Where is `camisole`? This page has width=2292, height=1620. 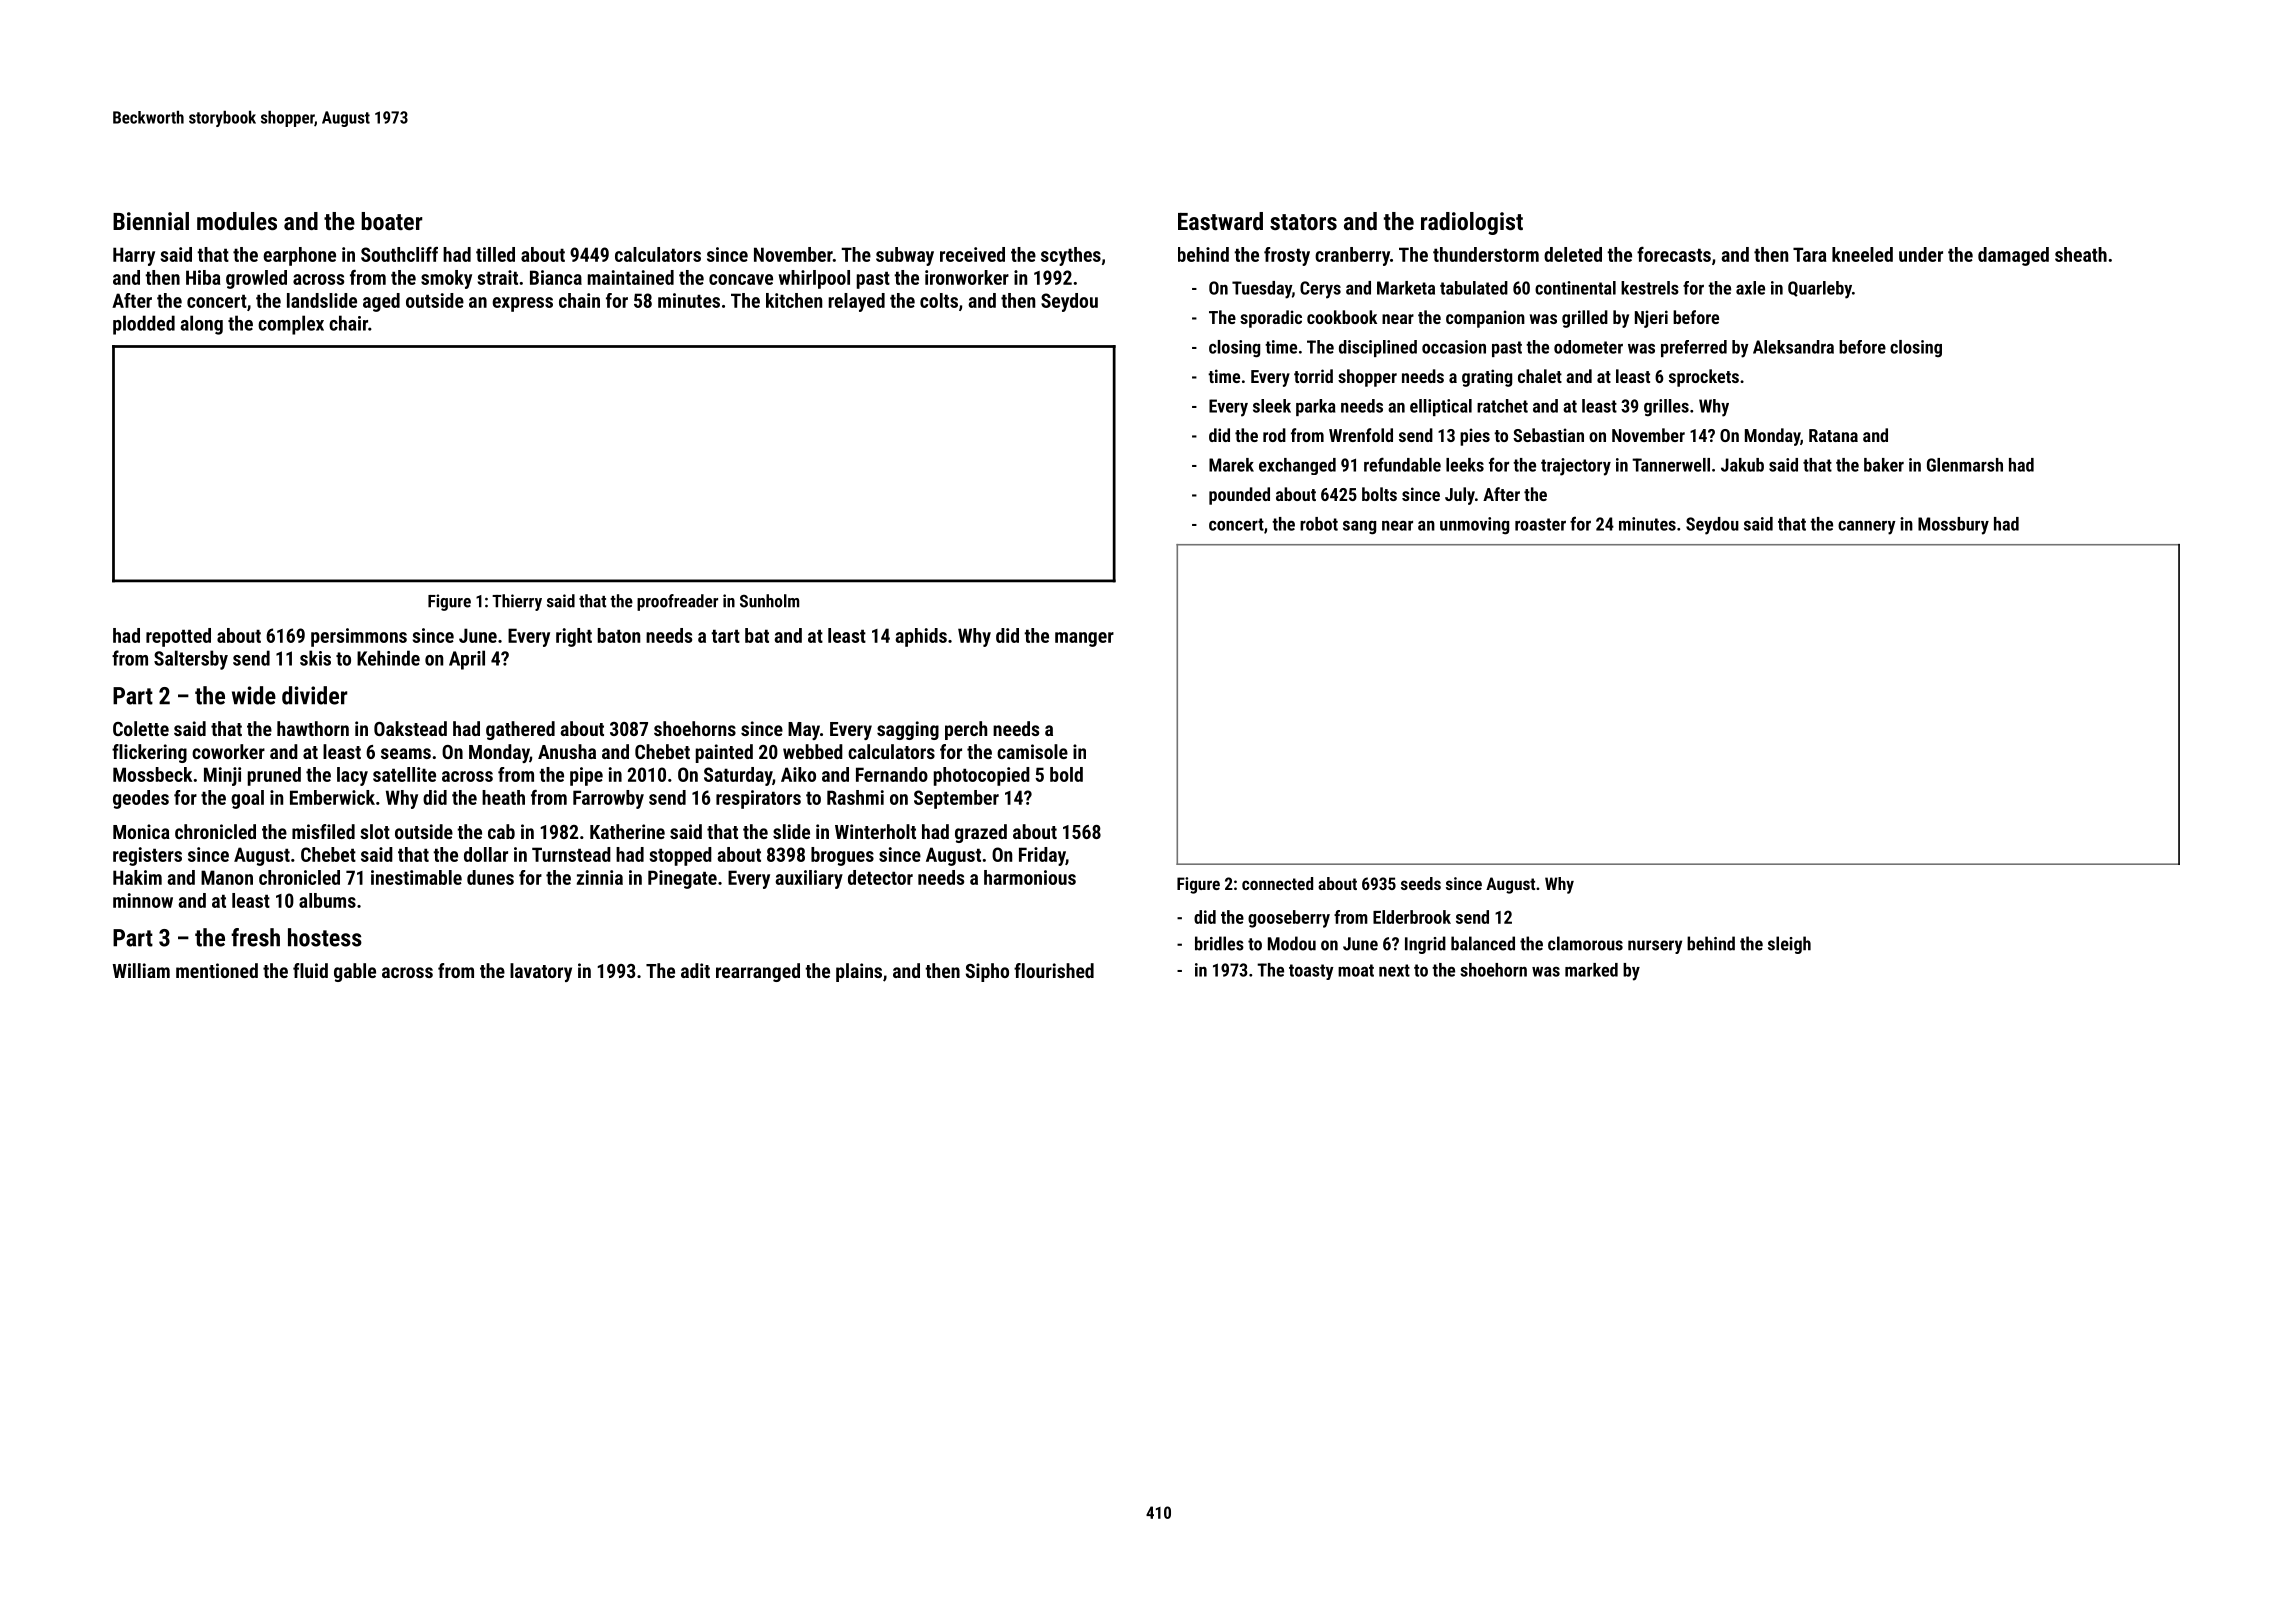 camisole is located at coordinates (1032, 751).
